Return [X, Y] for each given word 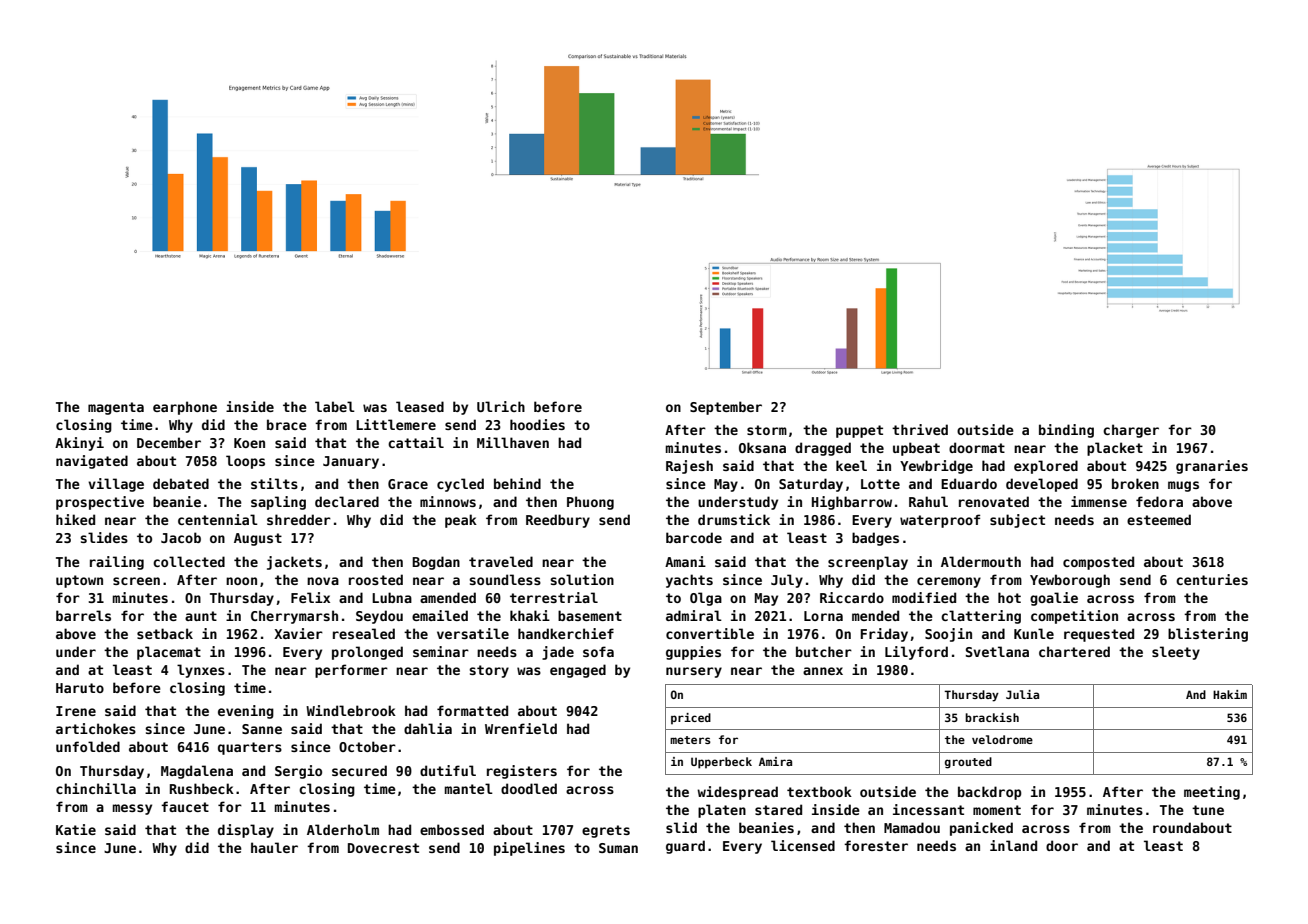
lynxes [201, 671]
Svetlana [997, 651]
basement [590, 615]
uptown [79, 581]
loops [245, 462]
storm [767, 430]
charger [1131, 431]
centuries [1212, 579]
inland [1013, 845]
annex [823, 671]
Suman [618, 848]
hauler [274, 847]
